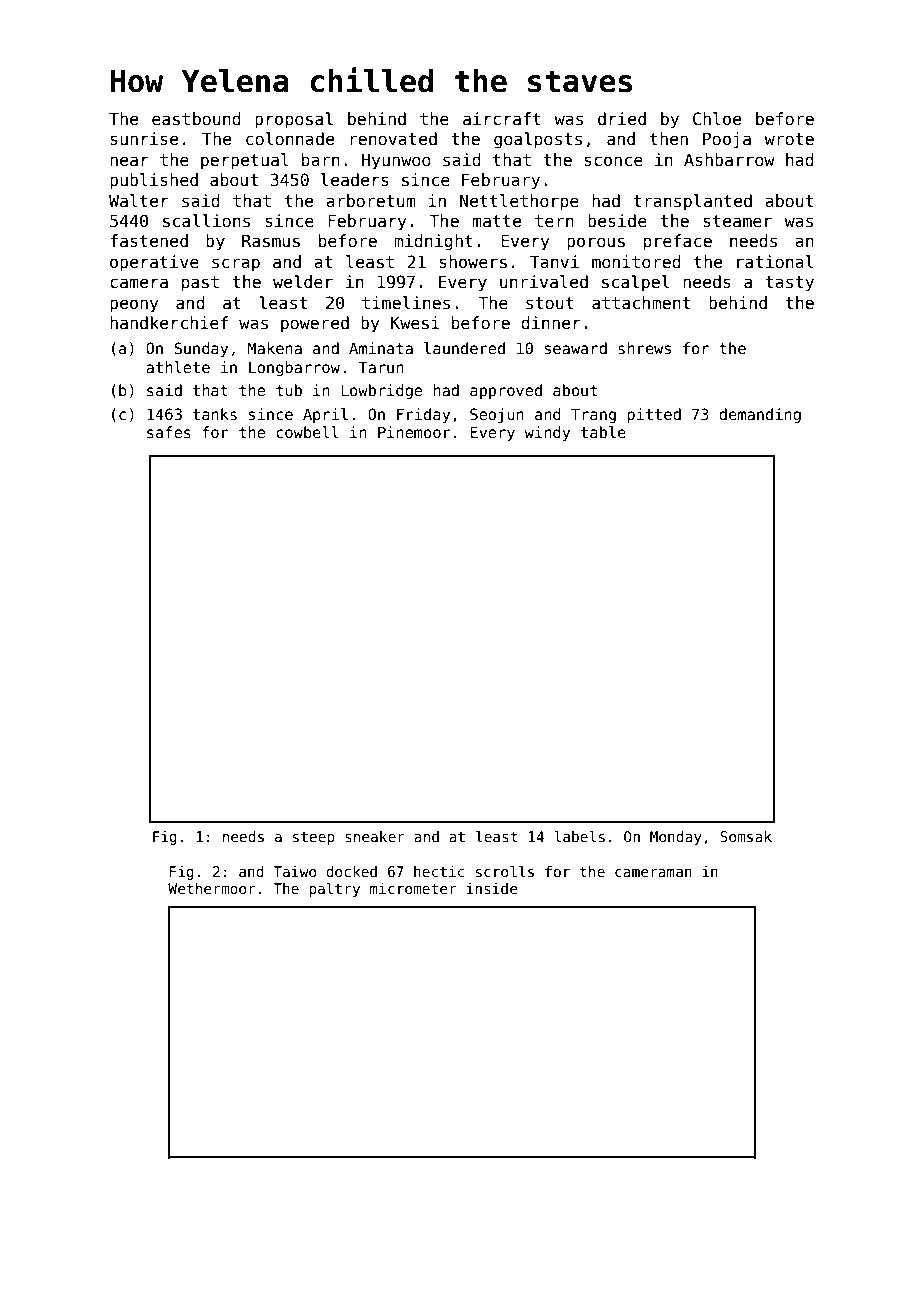  What do you see at coordinates (375, 836) in the screenshot?
I see `sneaker` at bounding box center [375, 836].
